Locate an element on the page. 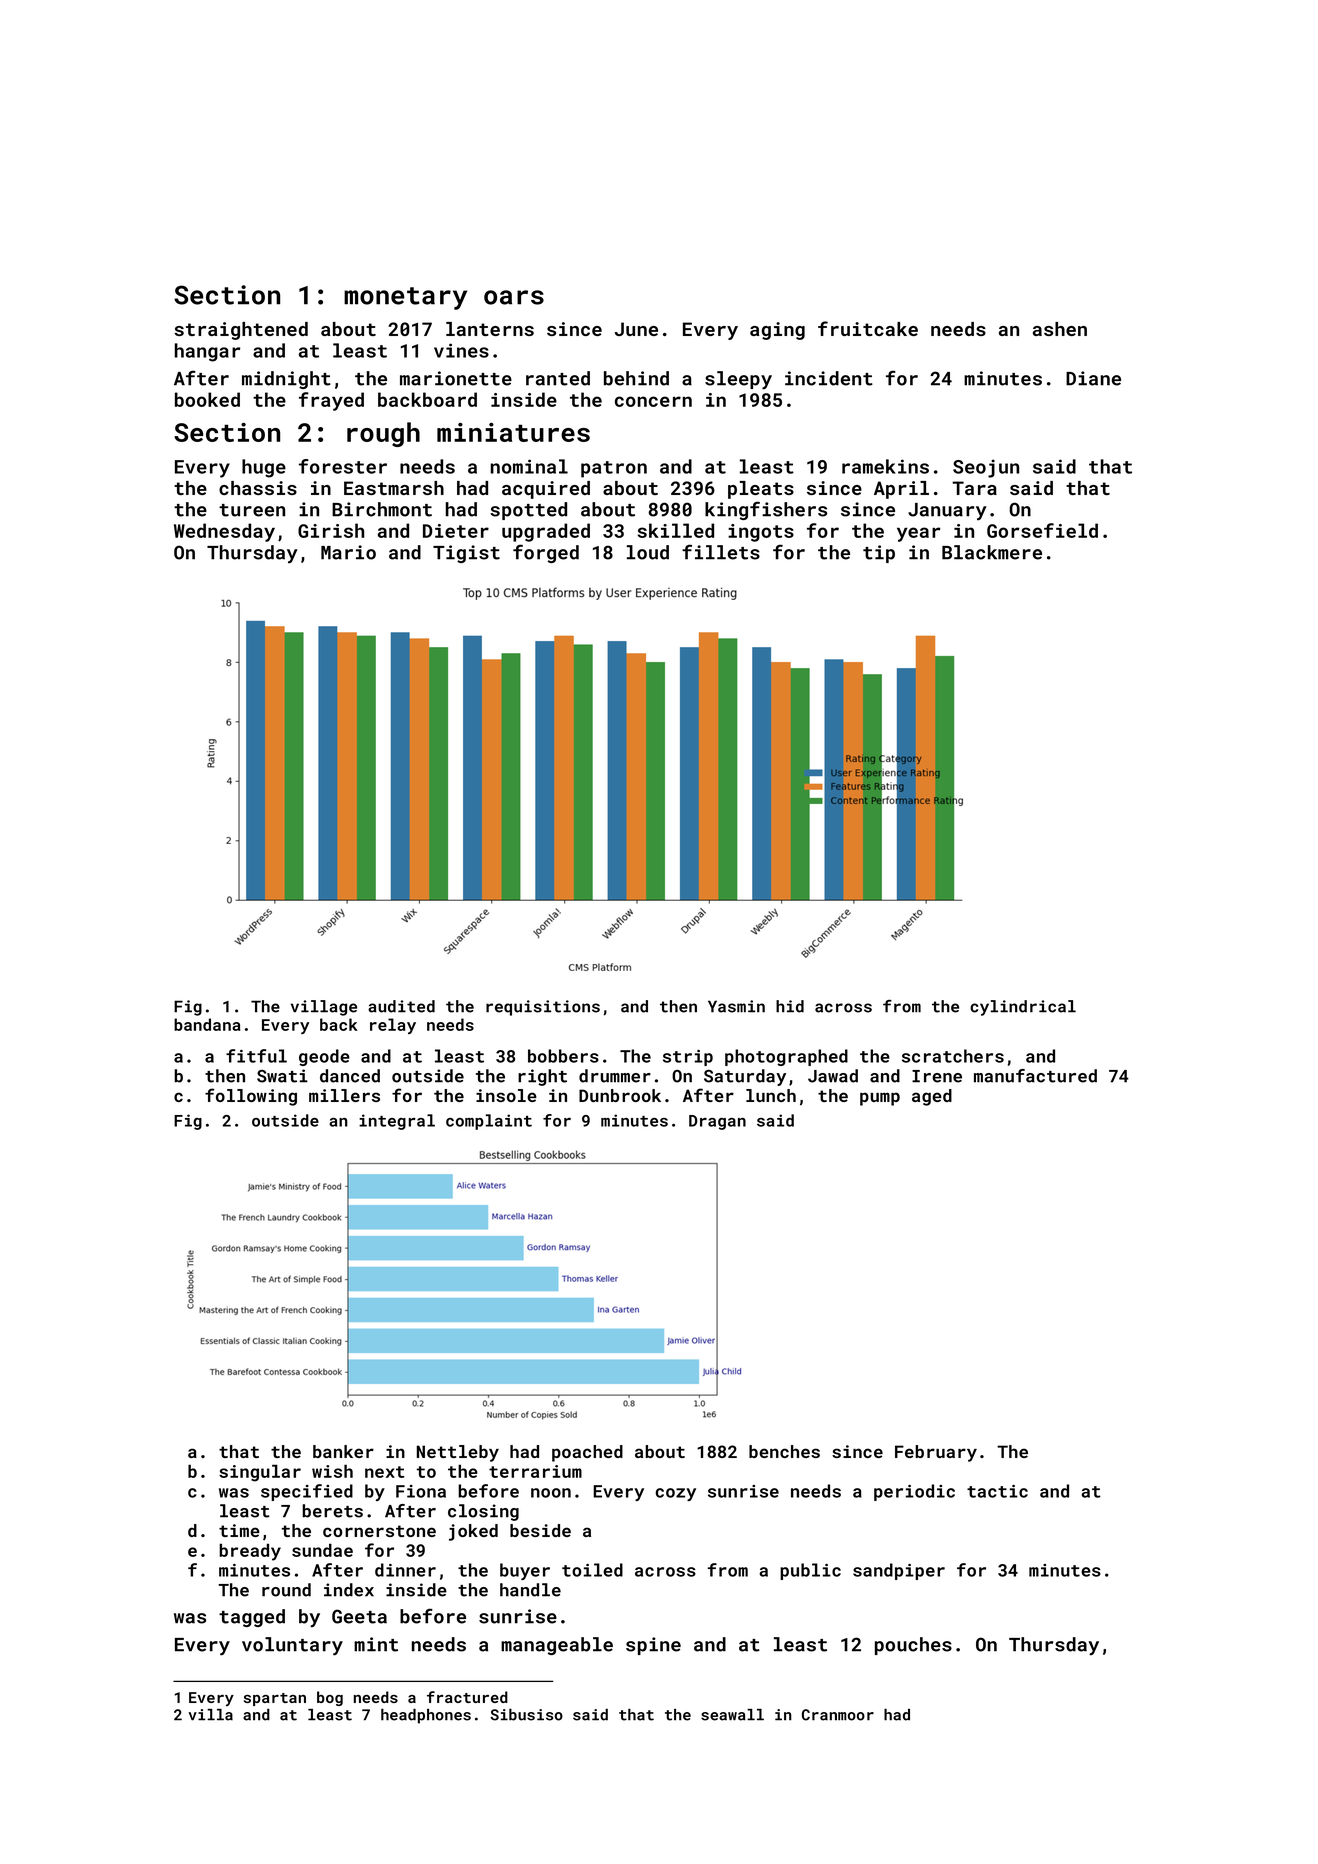 The width and height of the page is (1318, 1864). tactic is located at coordinates (997, 1491).
